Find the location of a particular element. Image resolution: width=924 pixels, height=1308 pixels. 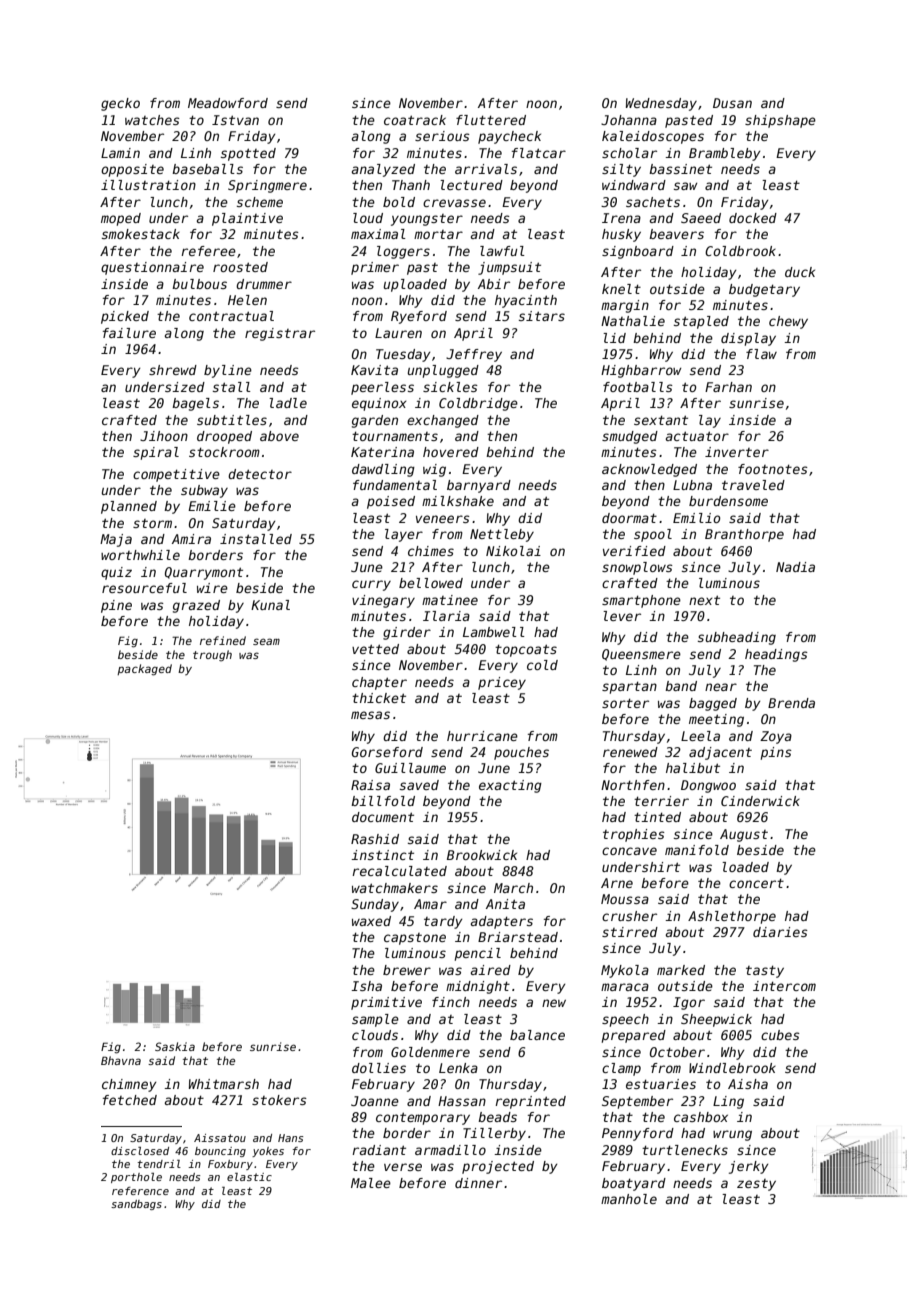

spiral is located at coordinates (156, 453).
